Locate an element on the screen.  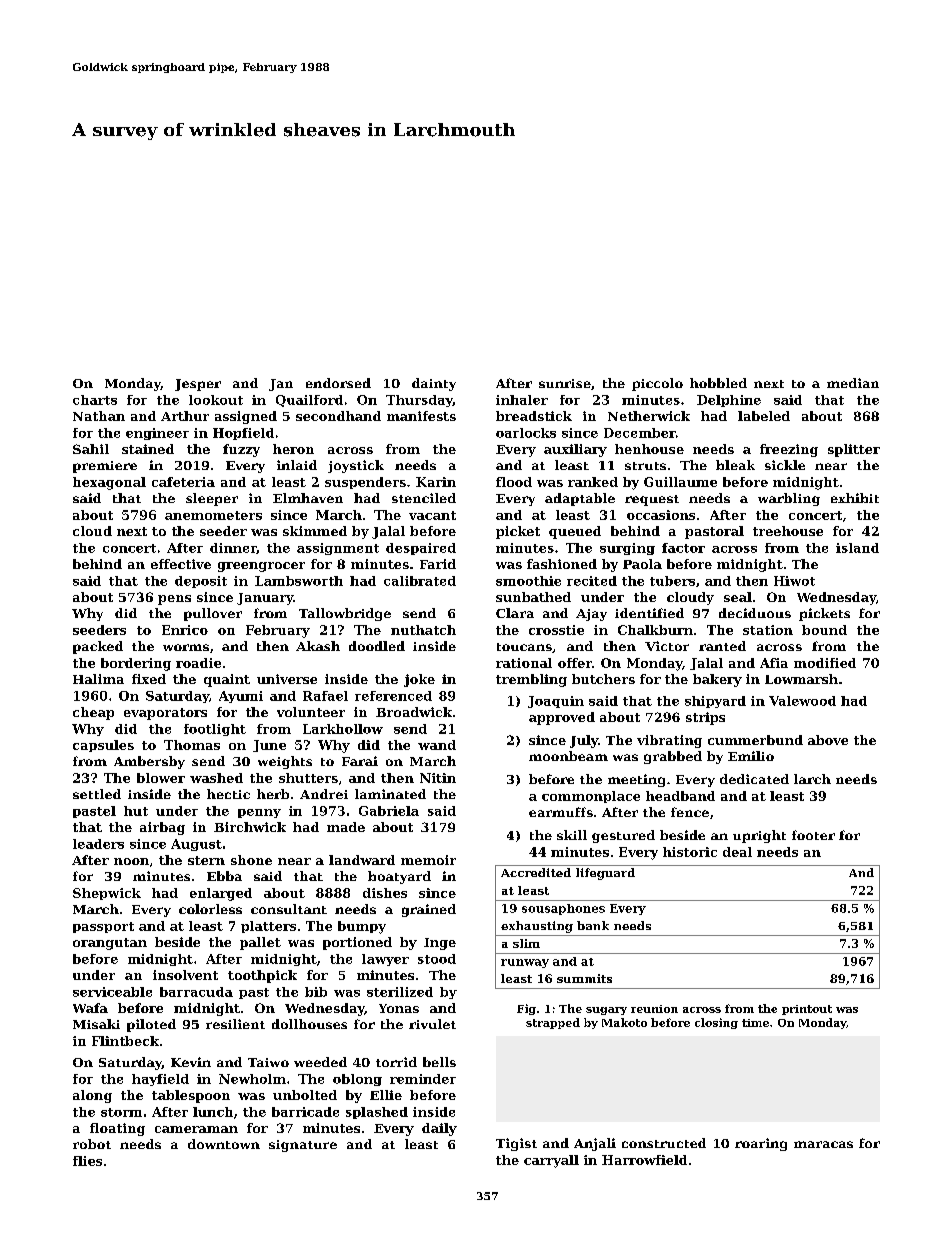
cheap is located at coordinates (93, 713).
